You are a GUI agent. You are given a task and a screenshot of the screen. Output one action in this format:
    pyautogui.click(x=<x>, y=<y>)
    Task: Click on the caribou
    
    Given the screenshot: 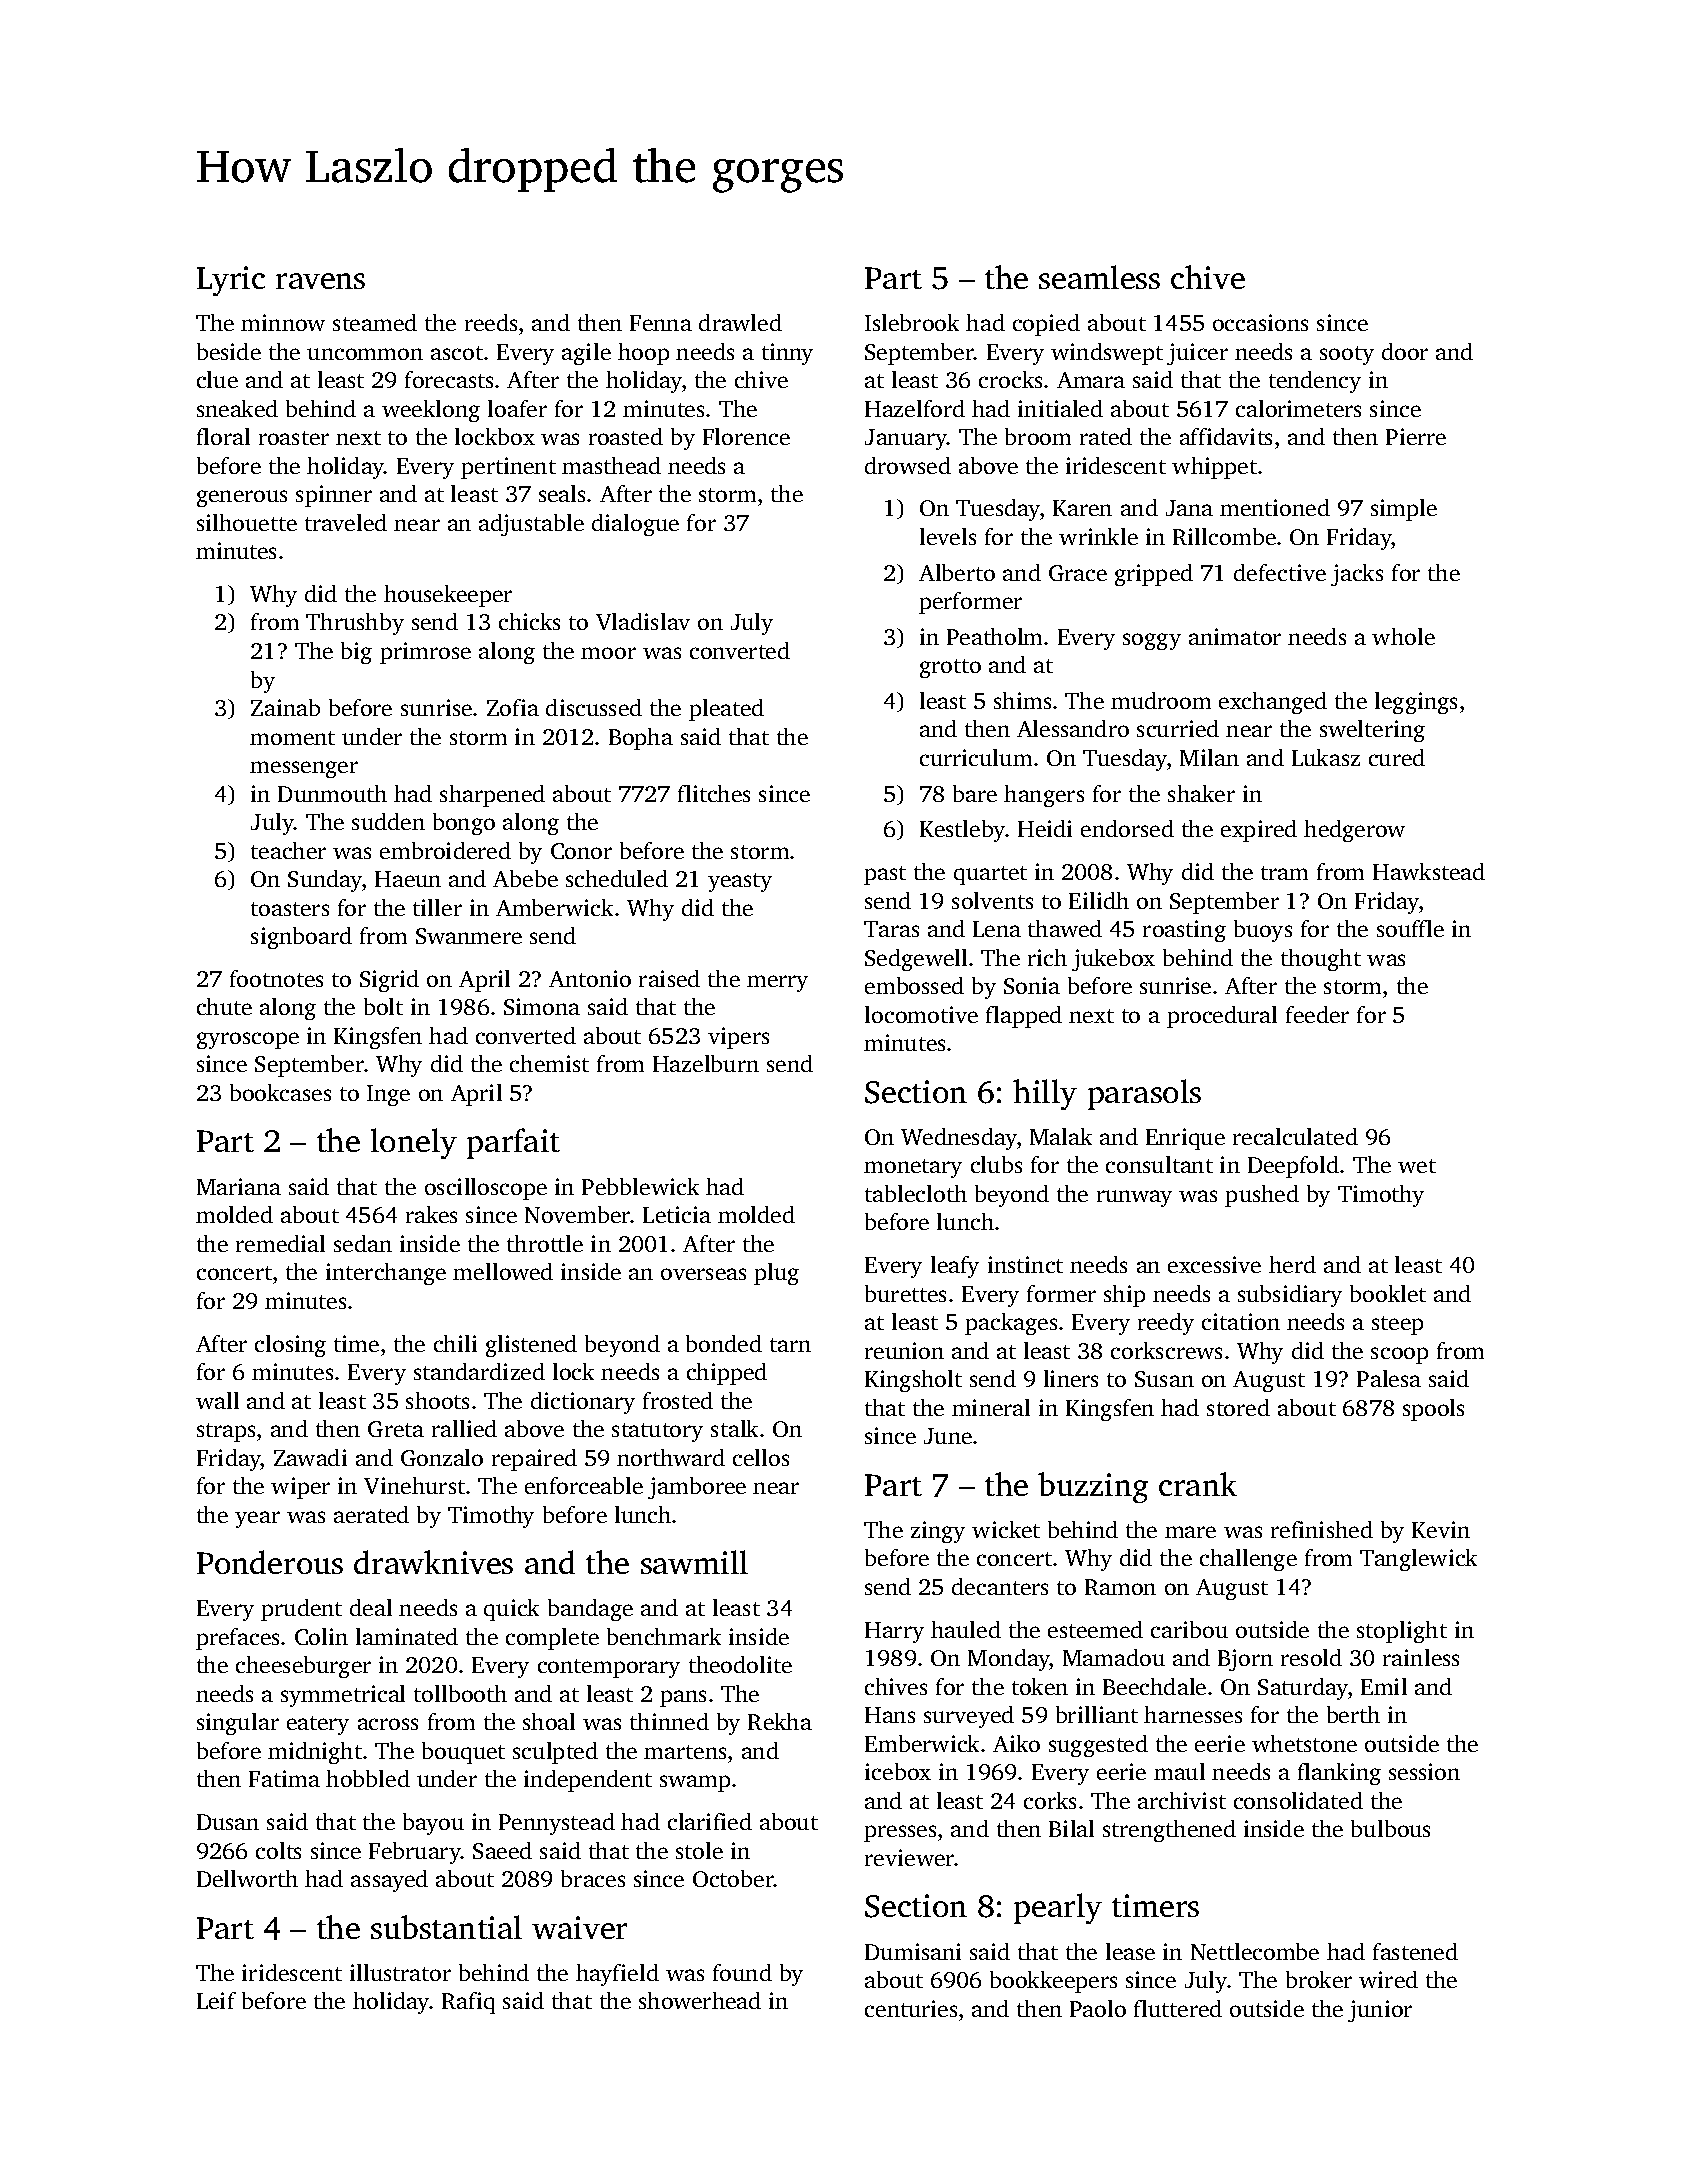 What is the action you would take?
    pyautogui.click(x=1189, y=1629)
